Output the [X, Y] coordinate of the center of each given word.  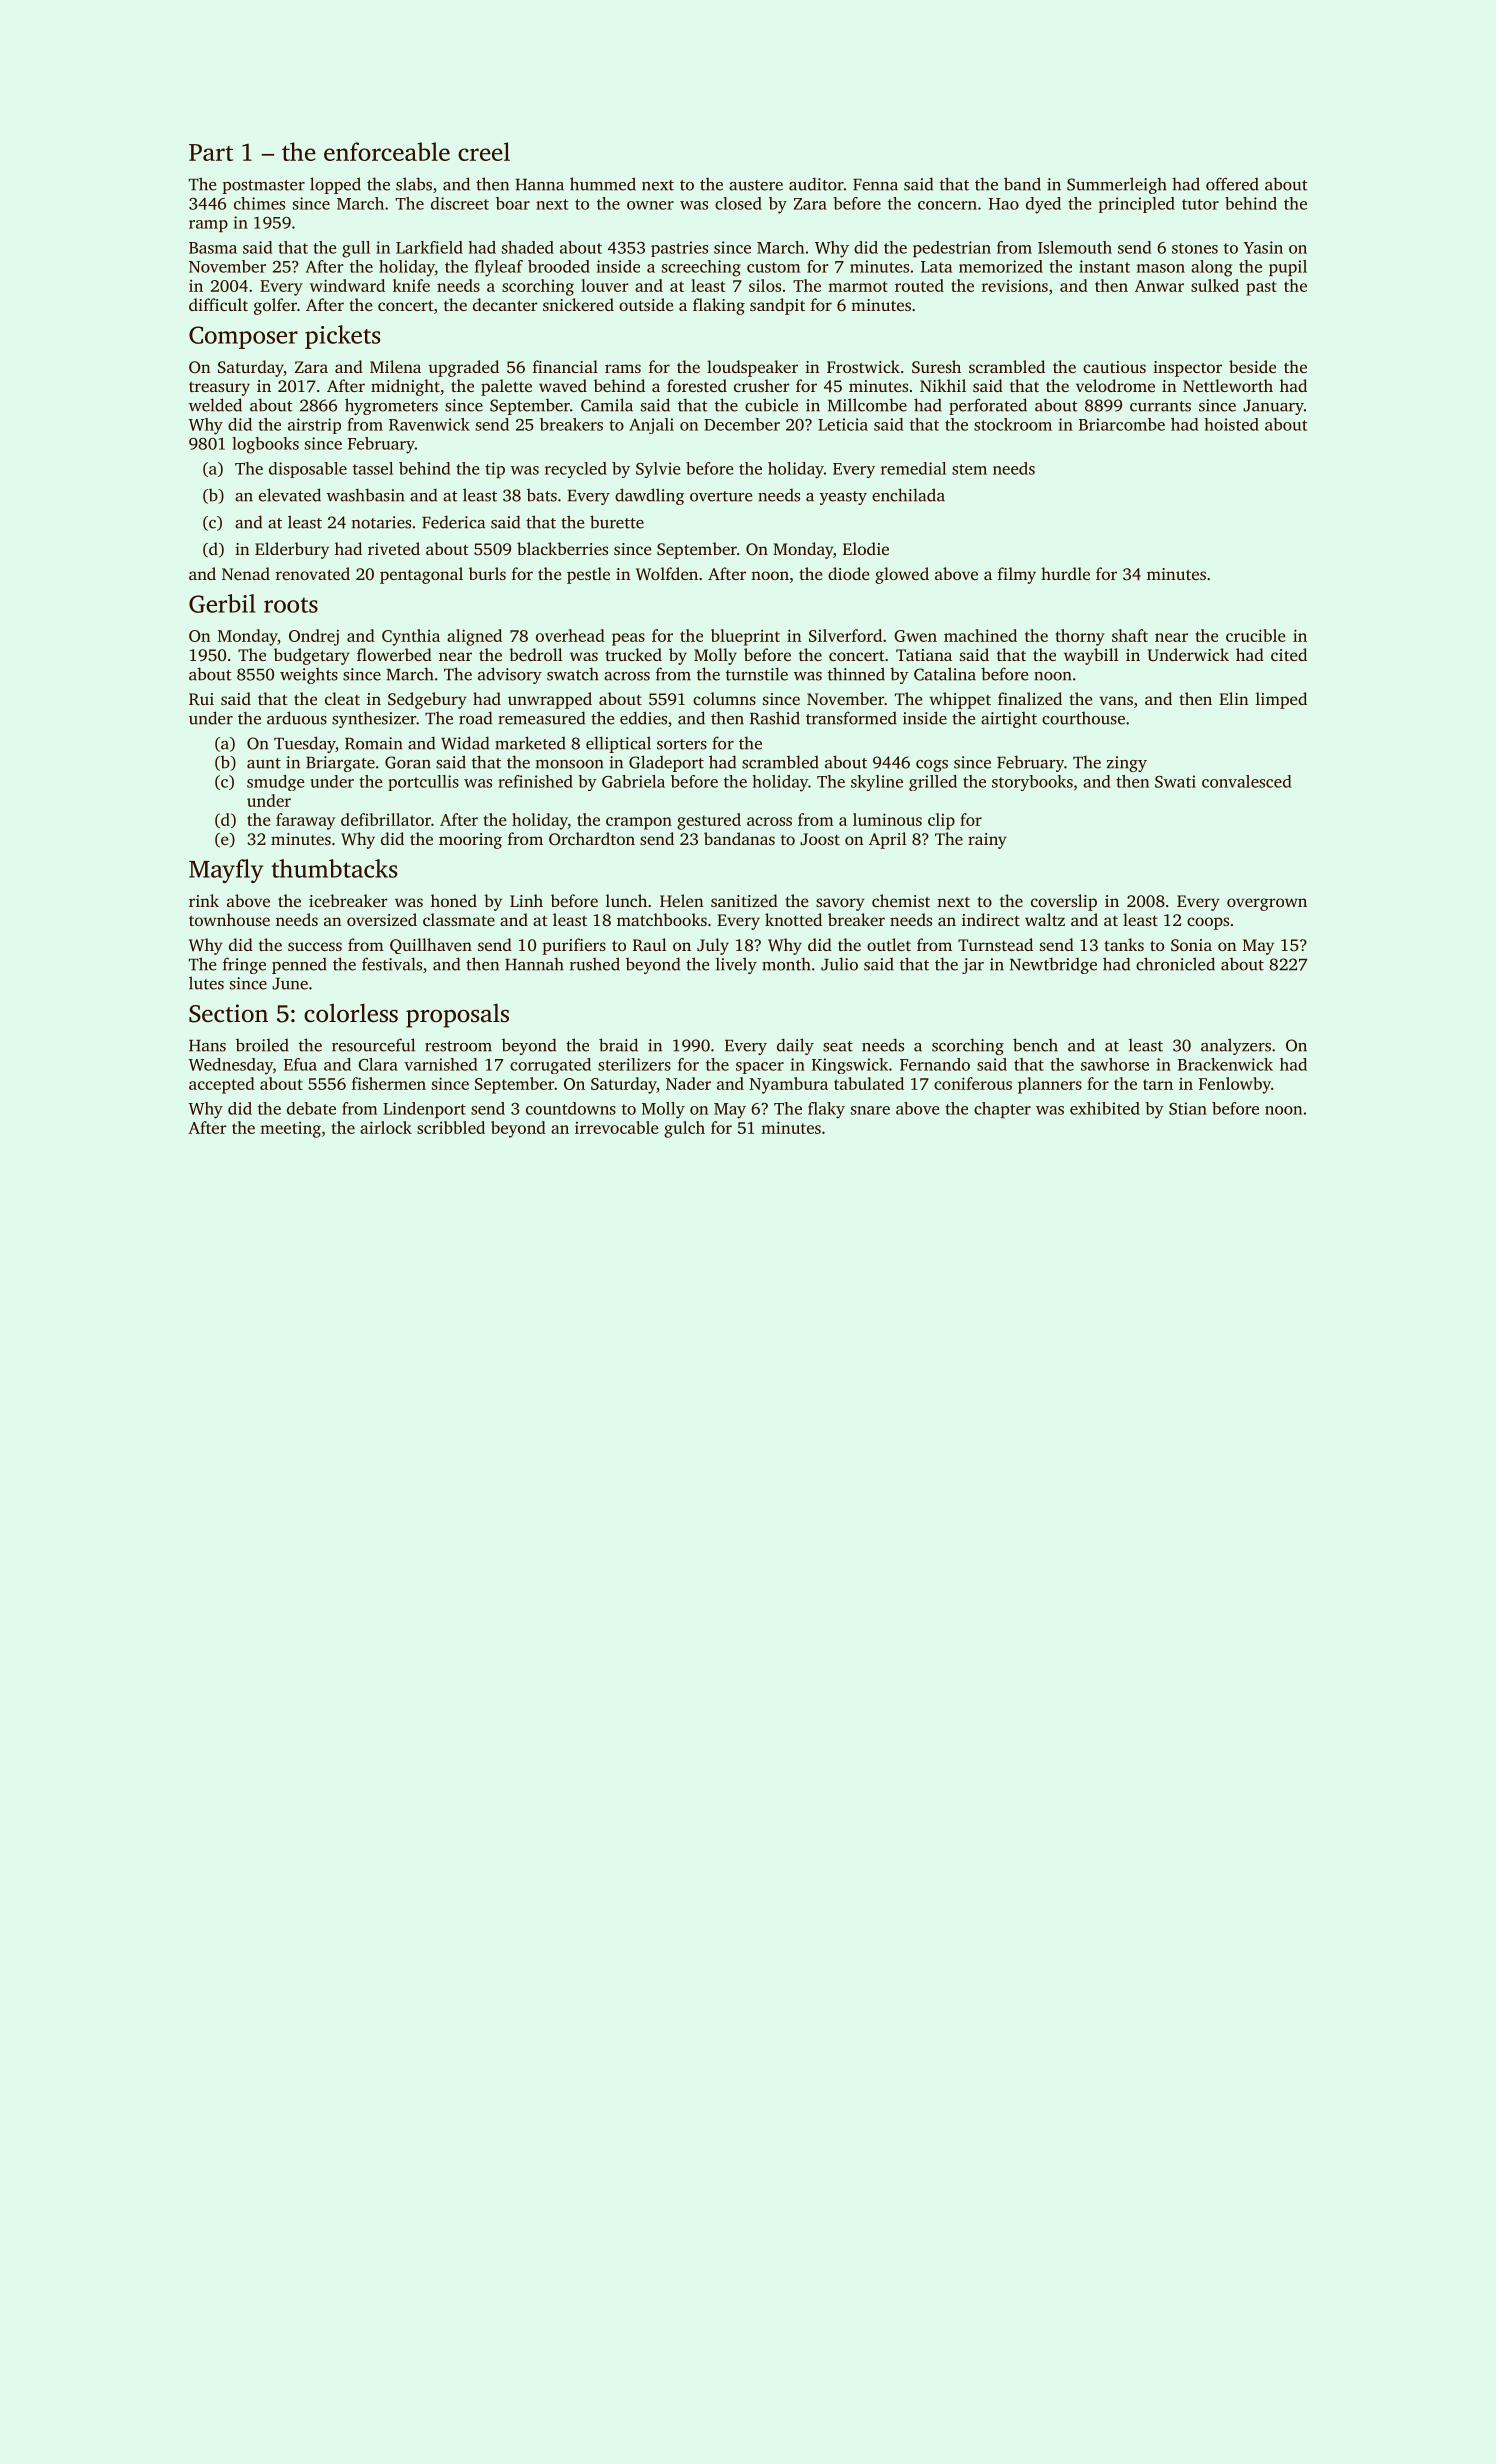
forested [697, 385]
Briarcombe [1122, 424]
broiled [262, 1045]
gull [356, 249]
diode [848, 573]
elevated [290, 495]
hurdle [1065, 573]
